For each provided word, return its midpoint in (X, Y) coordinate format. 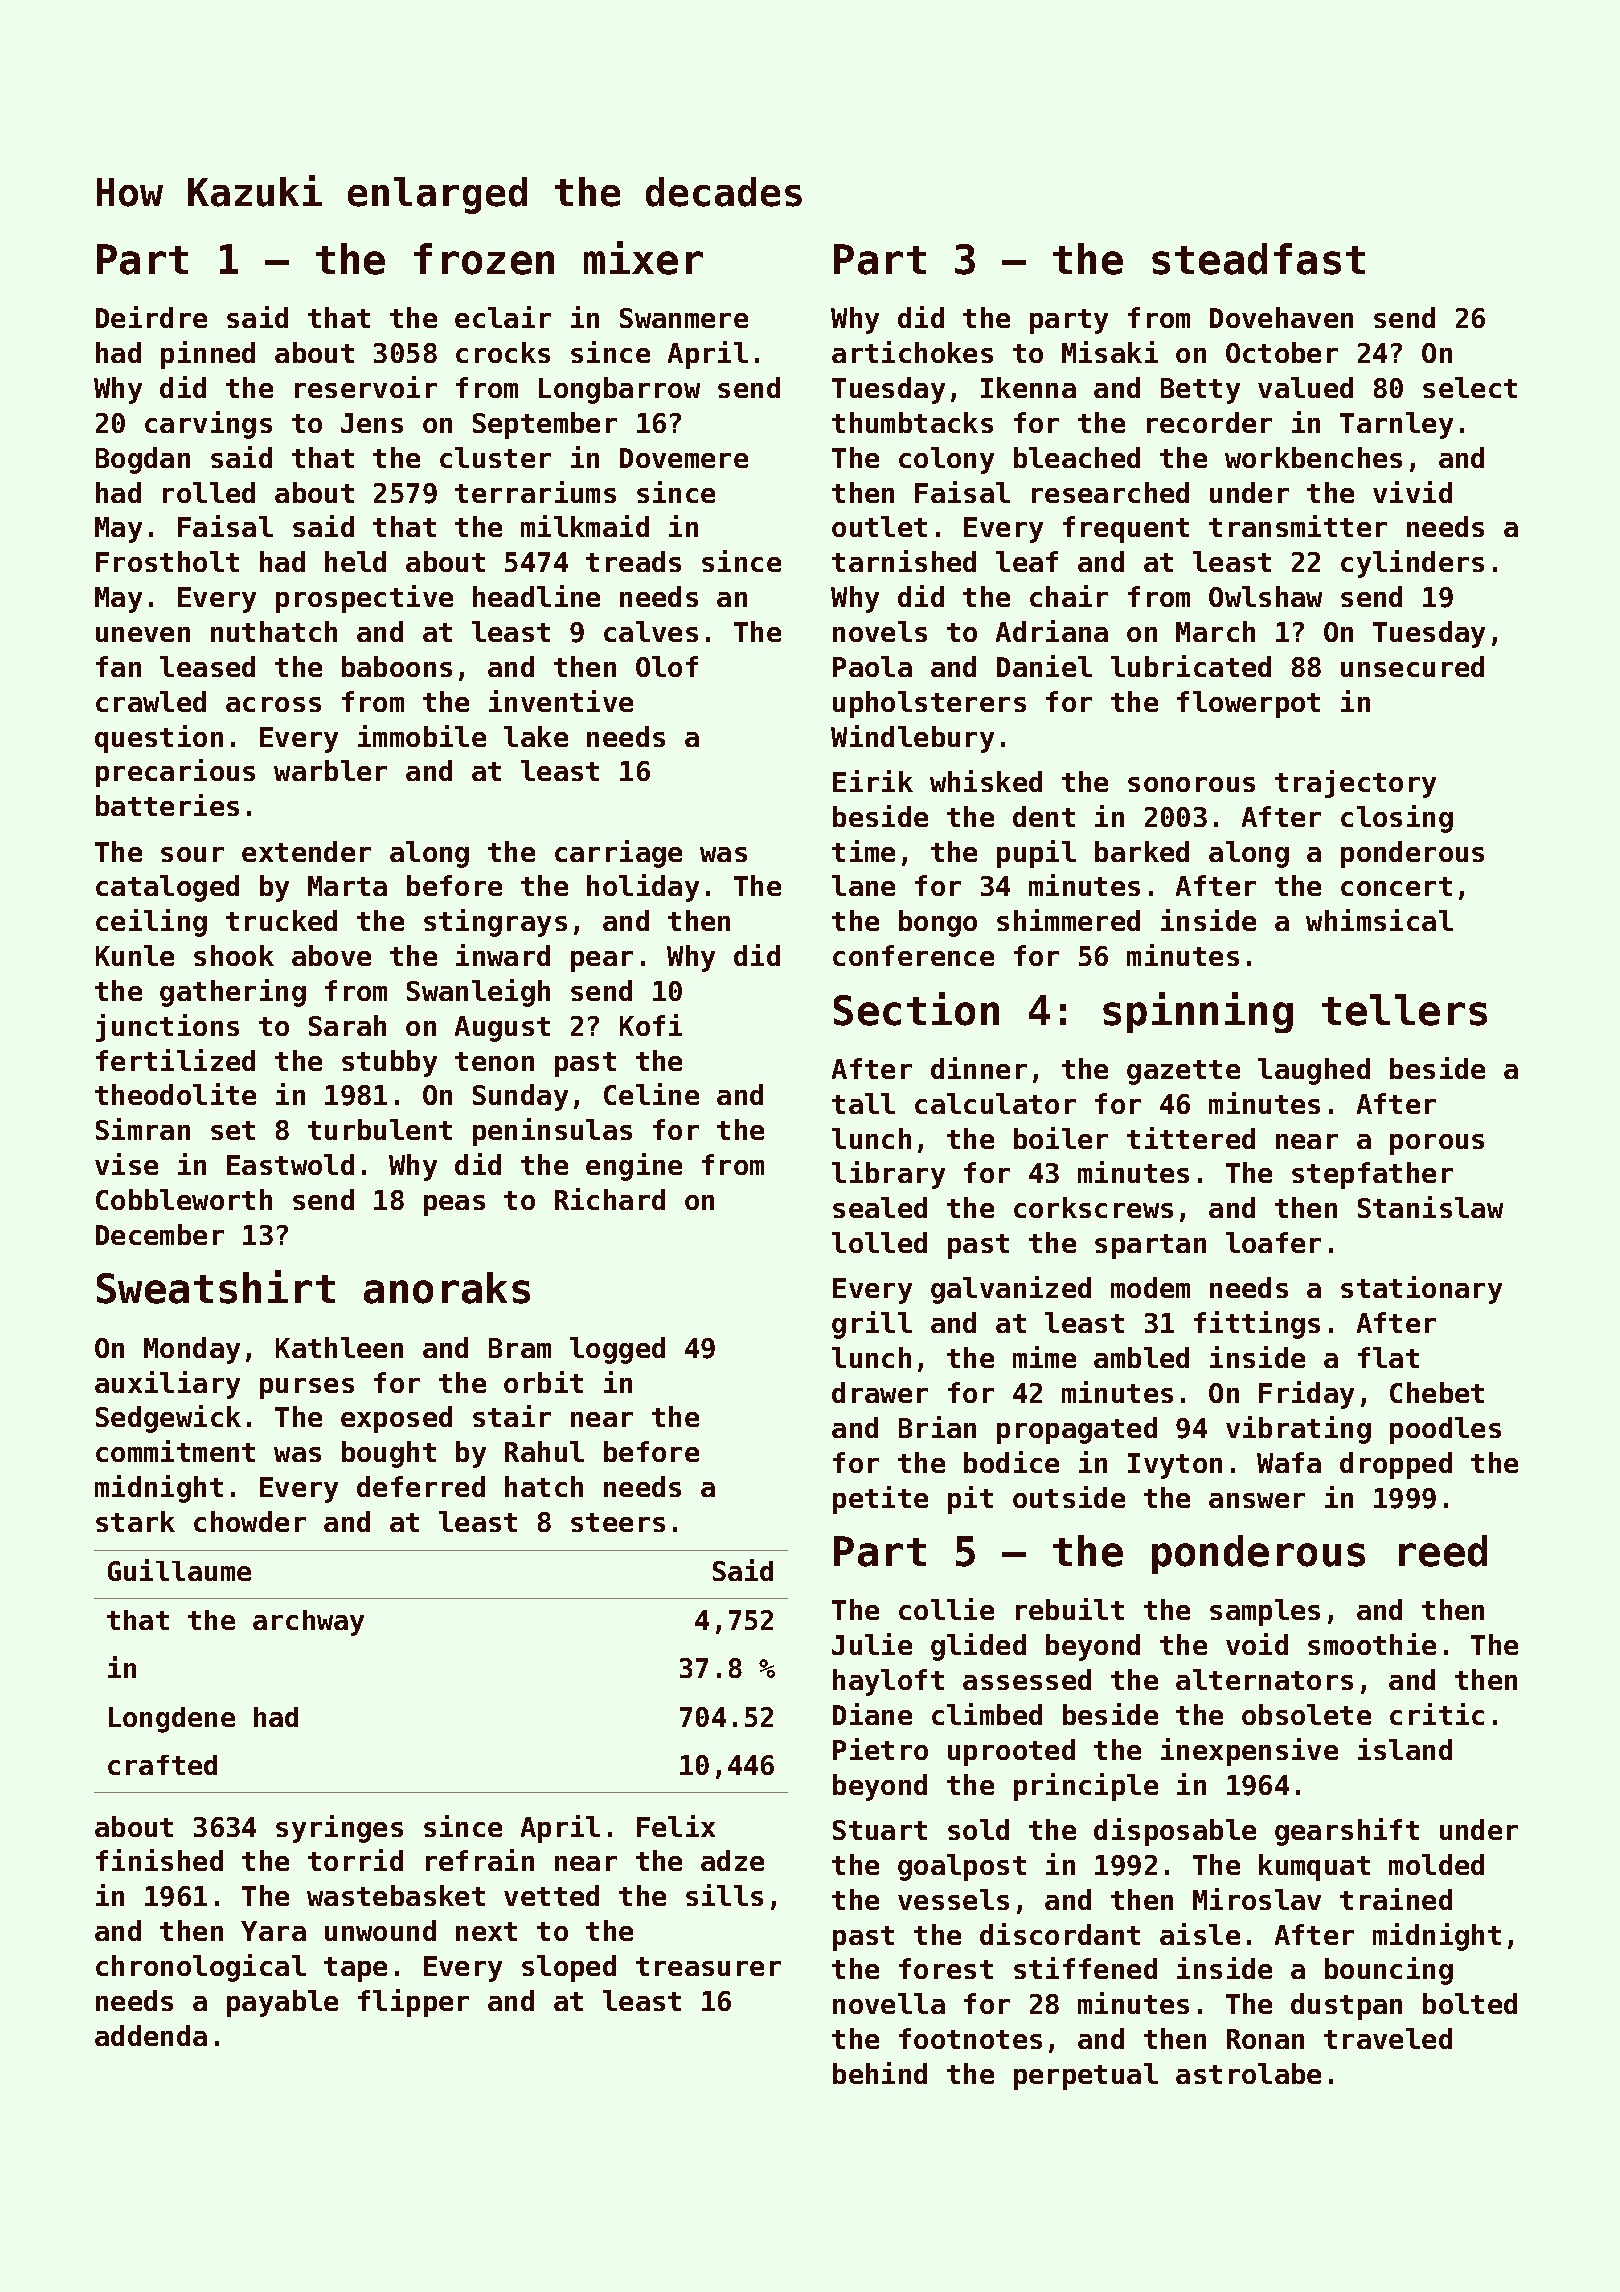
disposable (1175, 1832)
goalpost (962, 1867)
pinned (208, 355)
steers (618, 1522)
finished (159, 1860)
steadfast (1258, 259)
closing (1397, 819)
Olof (667, 666)
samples (1265, 1612)
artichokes (912, 352)
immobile (422, 736)
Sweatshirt (216, 1287)
